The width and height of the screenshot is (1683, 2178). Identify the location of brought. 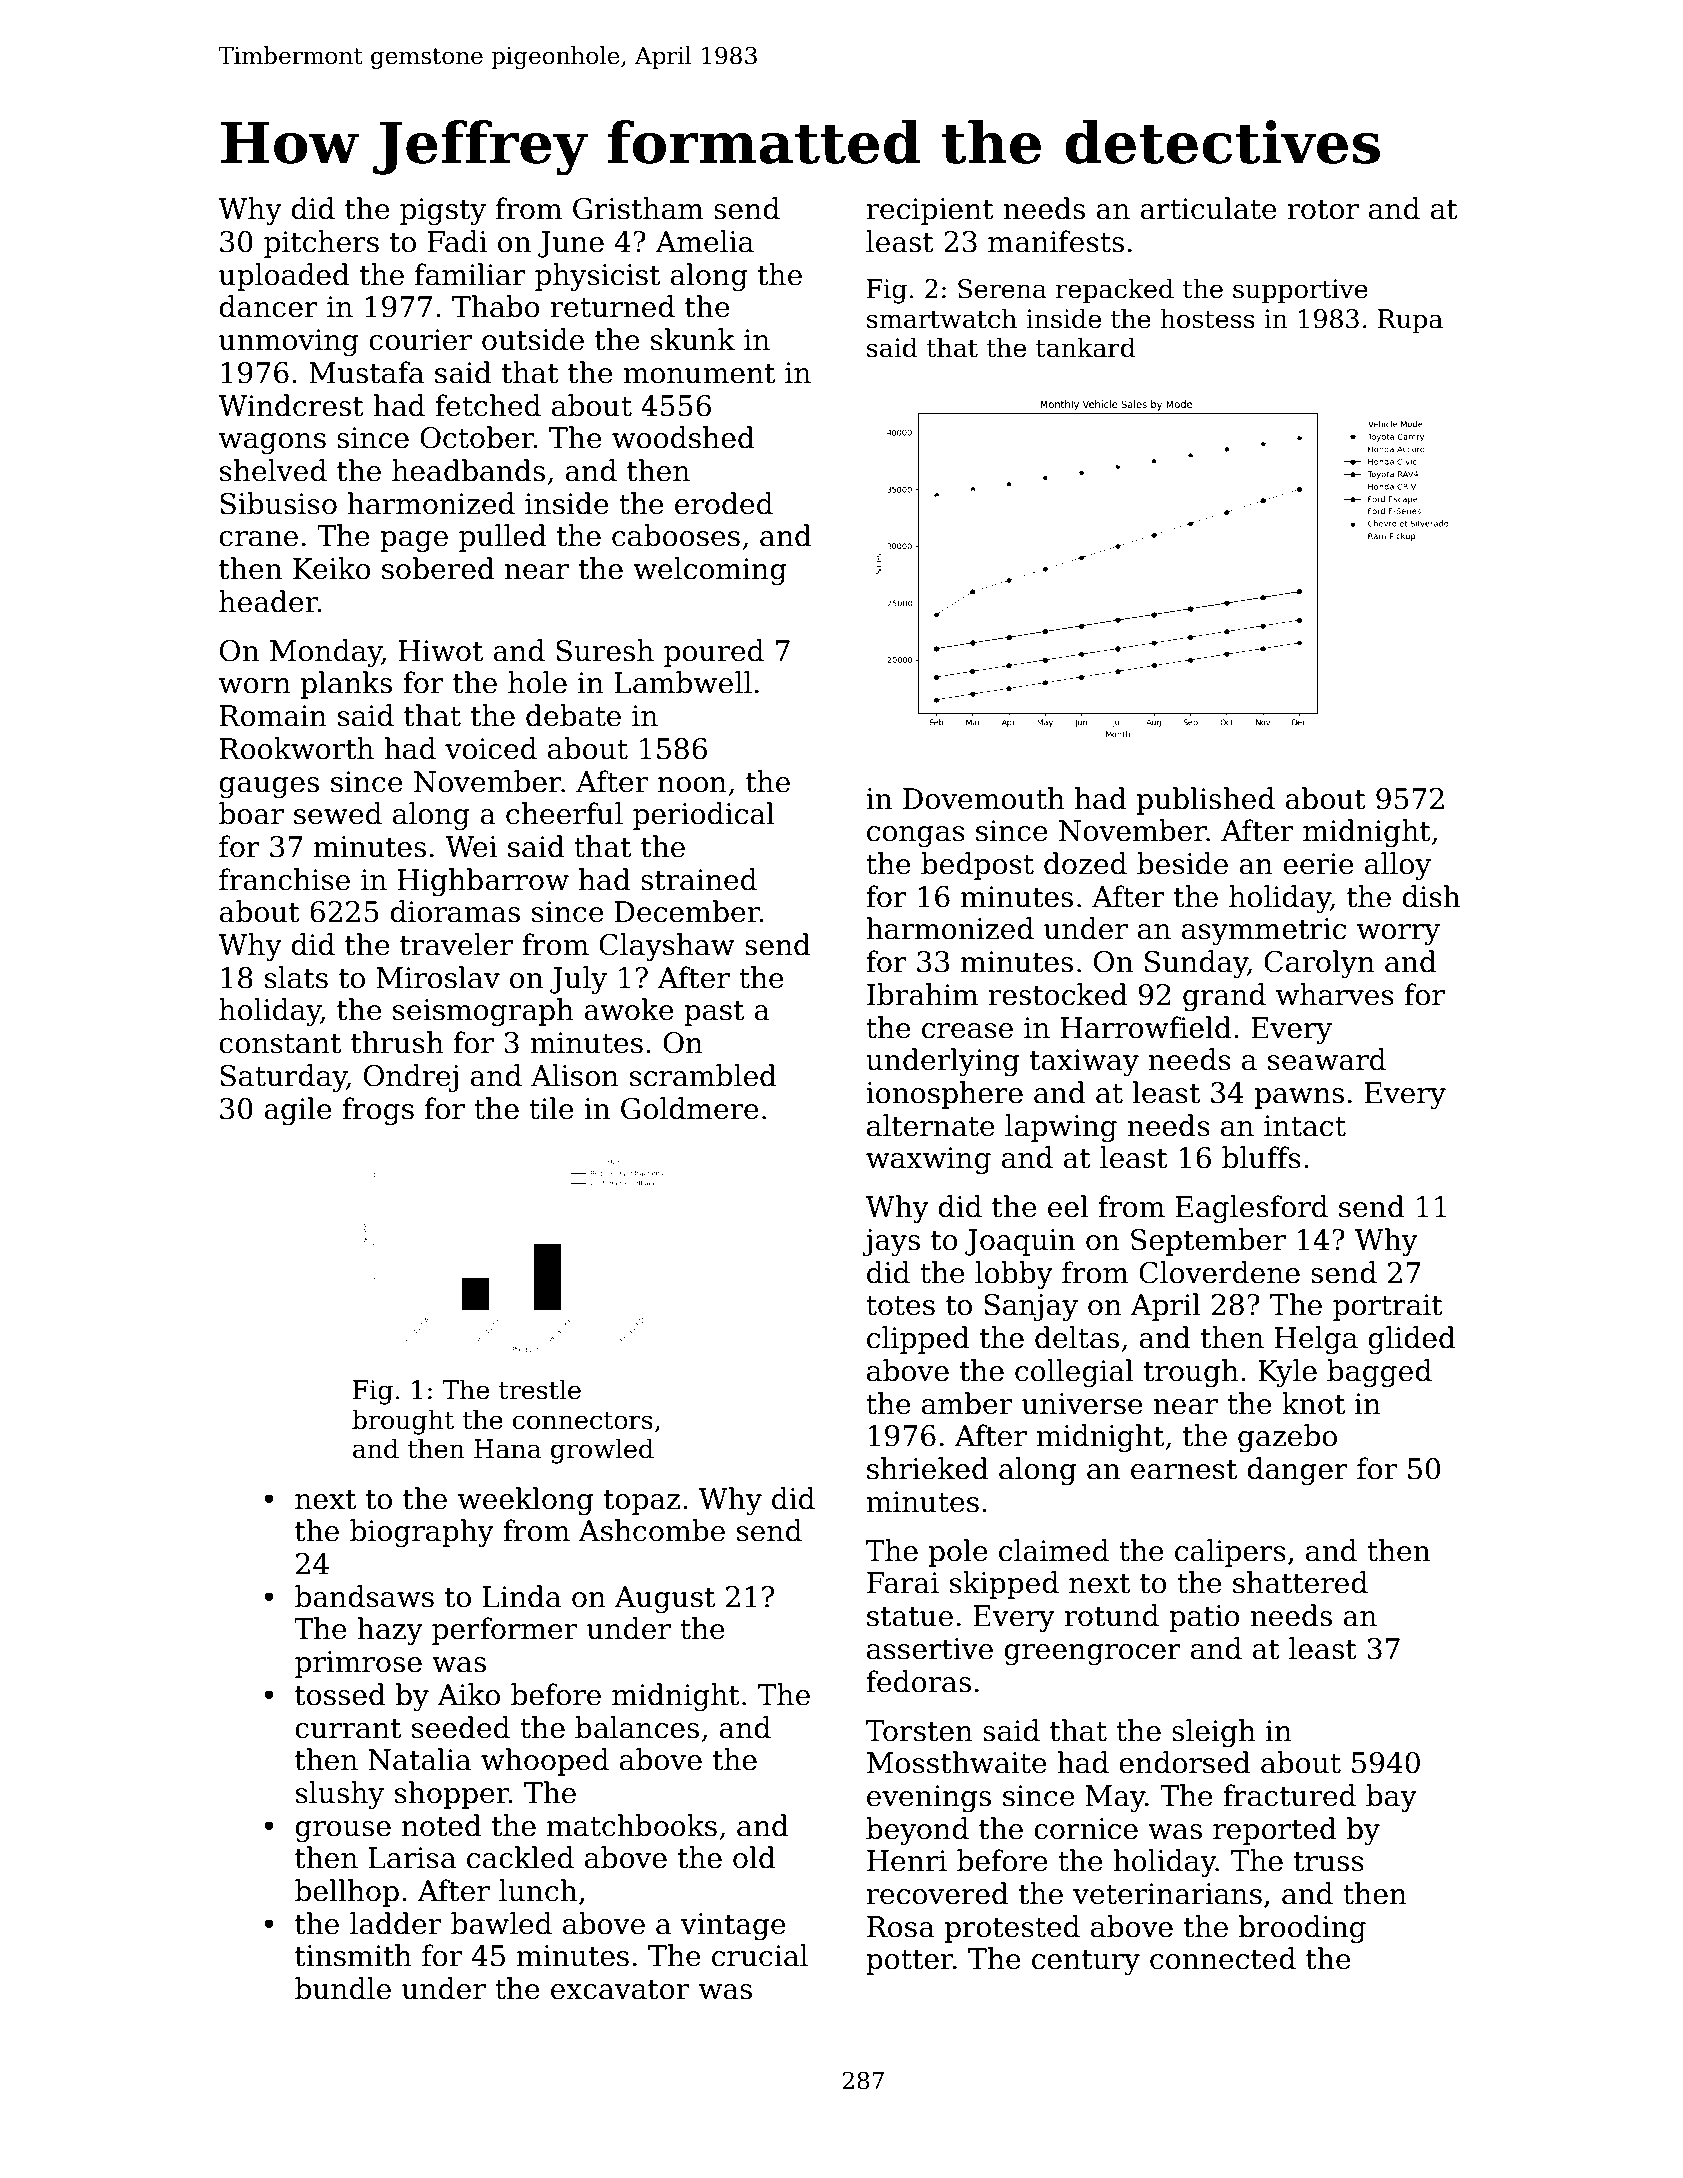
(403, 1422).
